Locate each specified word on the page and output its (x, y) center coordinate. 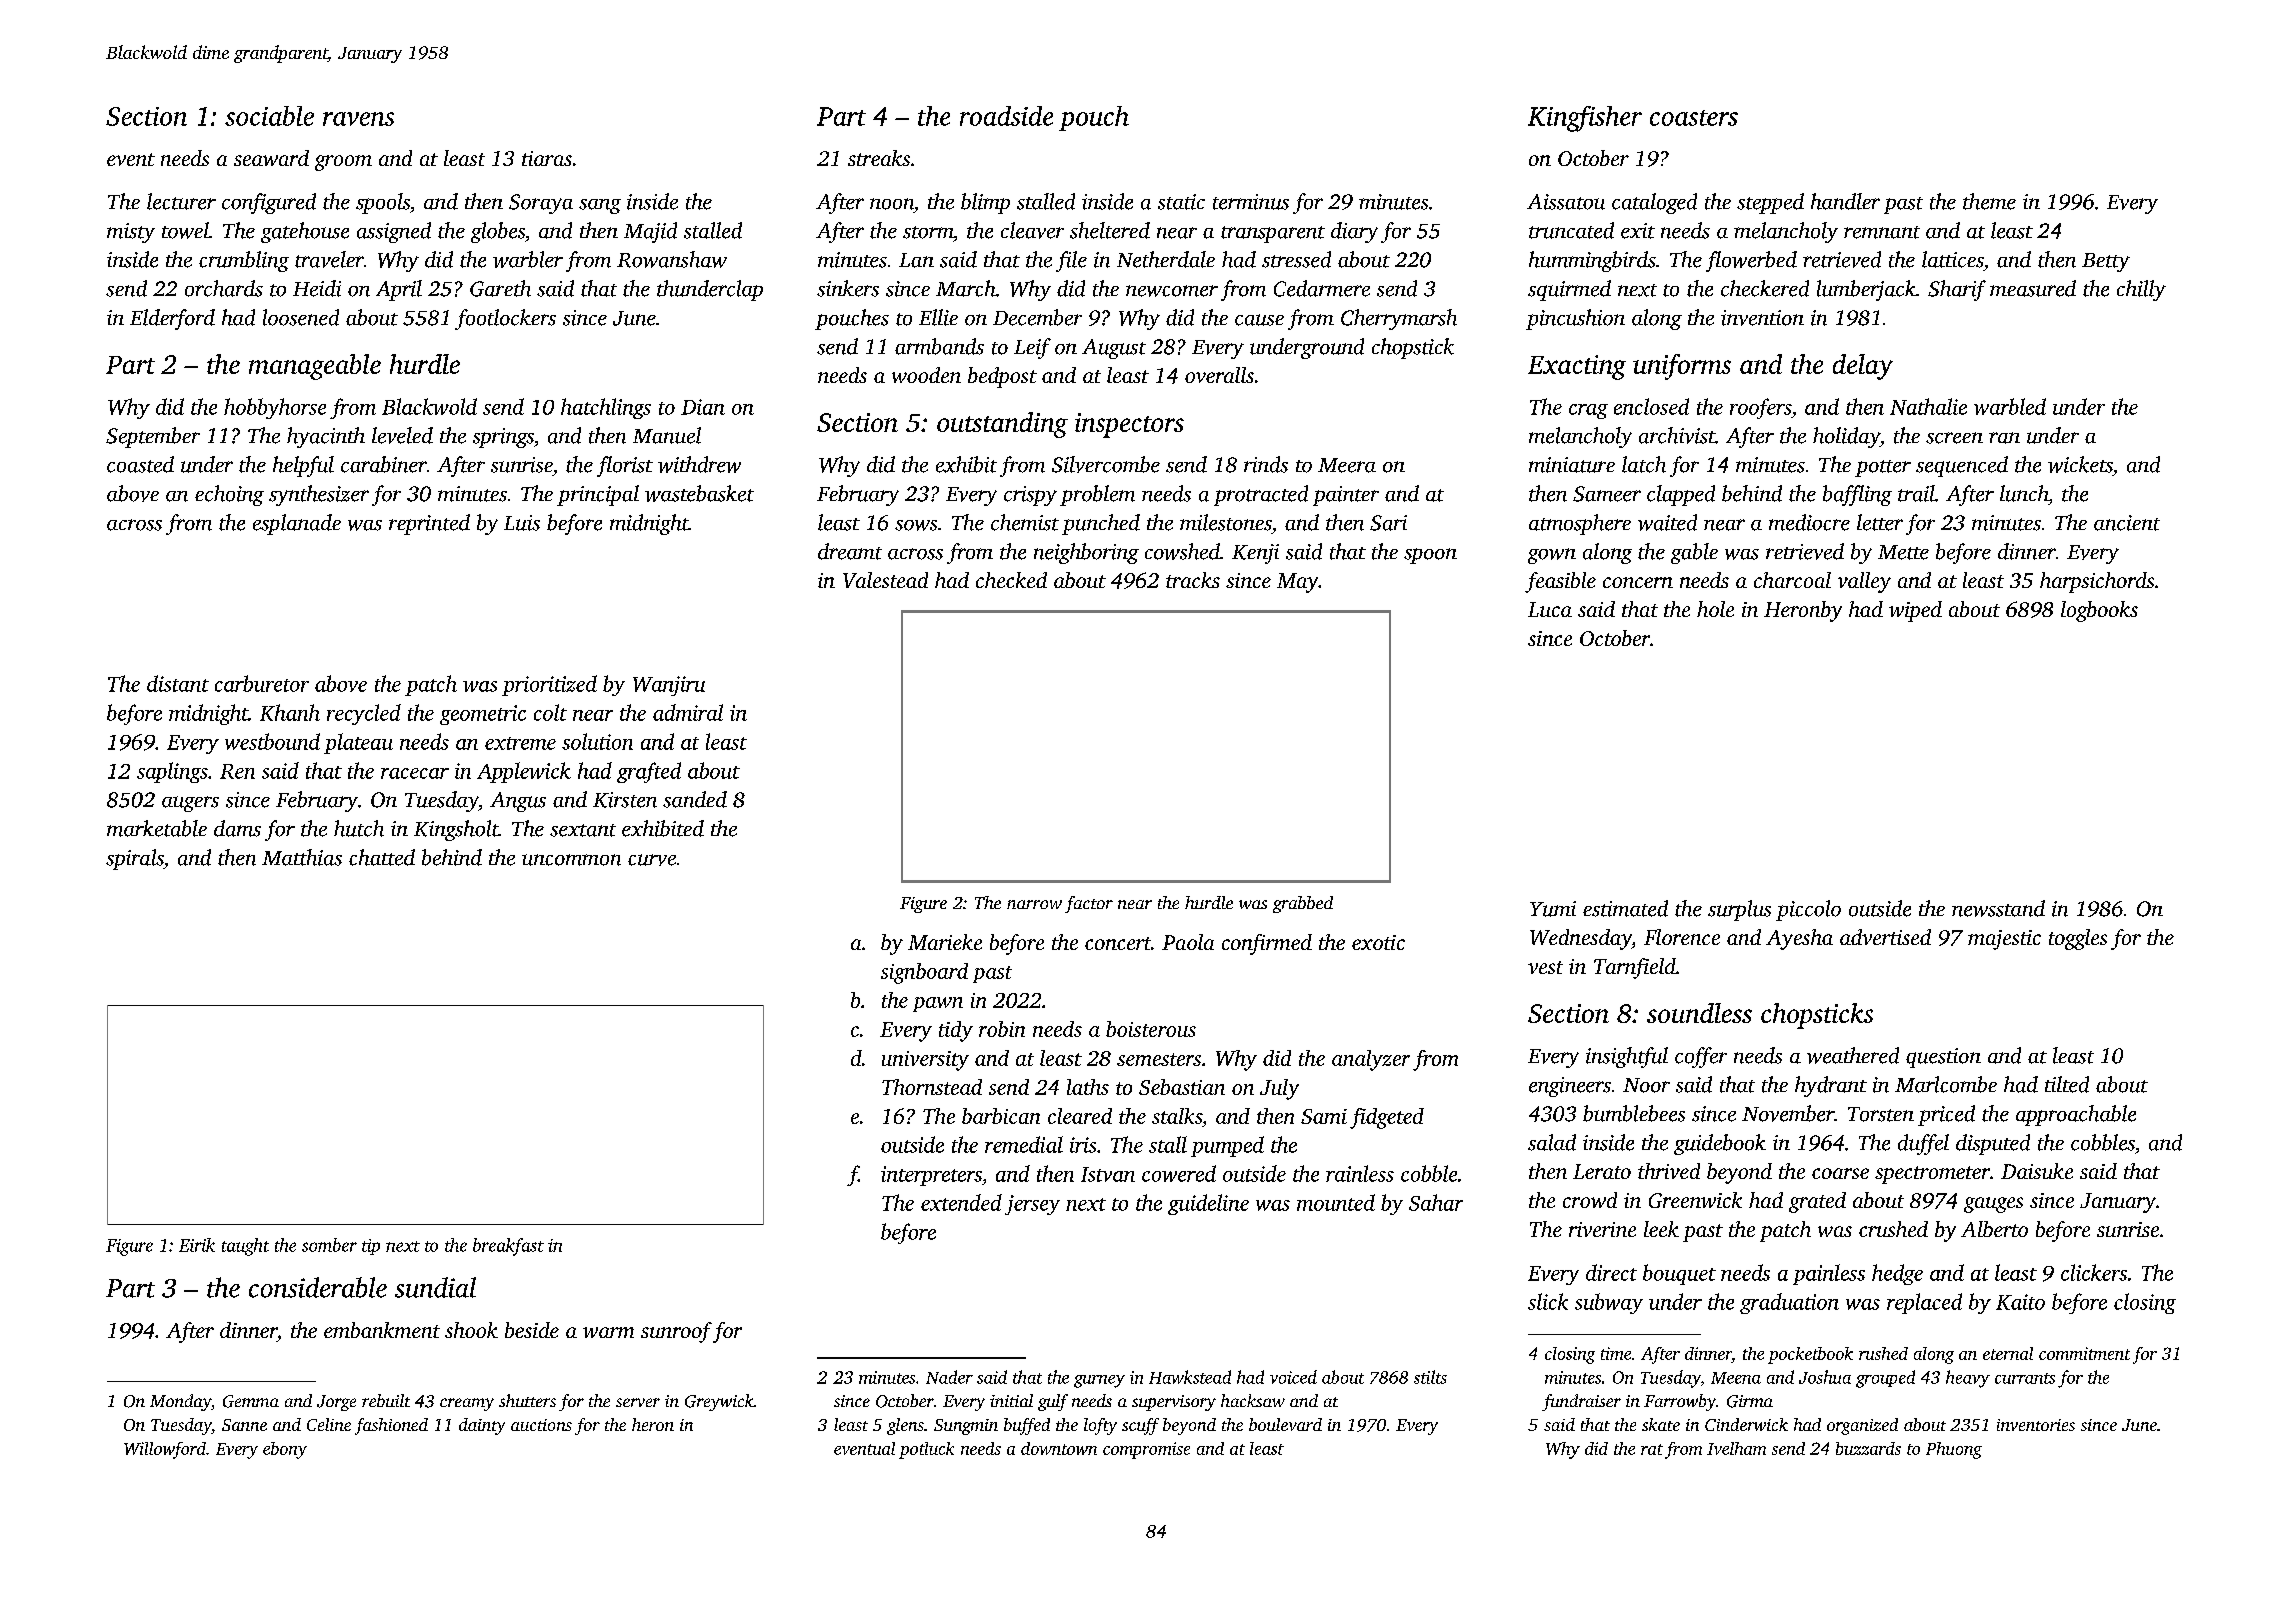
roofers (1760, 408)
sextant (583, 830)
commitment (2084, 1353)
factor (1089, 904)
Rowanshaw (672, 259)
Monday (180, 1402)
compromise (1146, 1450)
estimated (1625, 908)
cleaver (1032, 230)
